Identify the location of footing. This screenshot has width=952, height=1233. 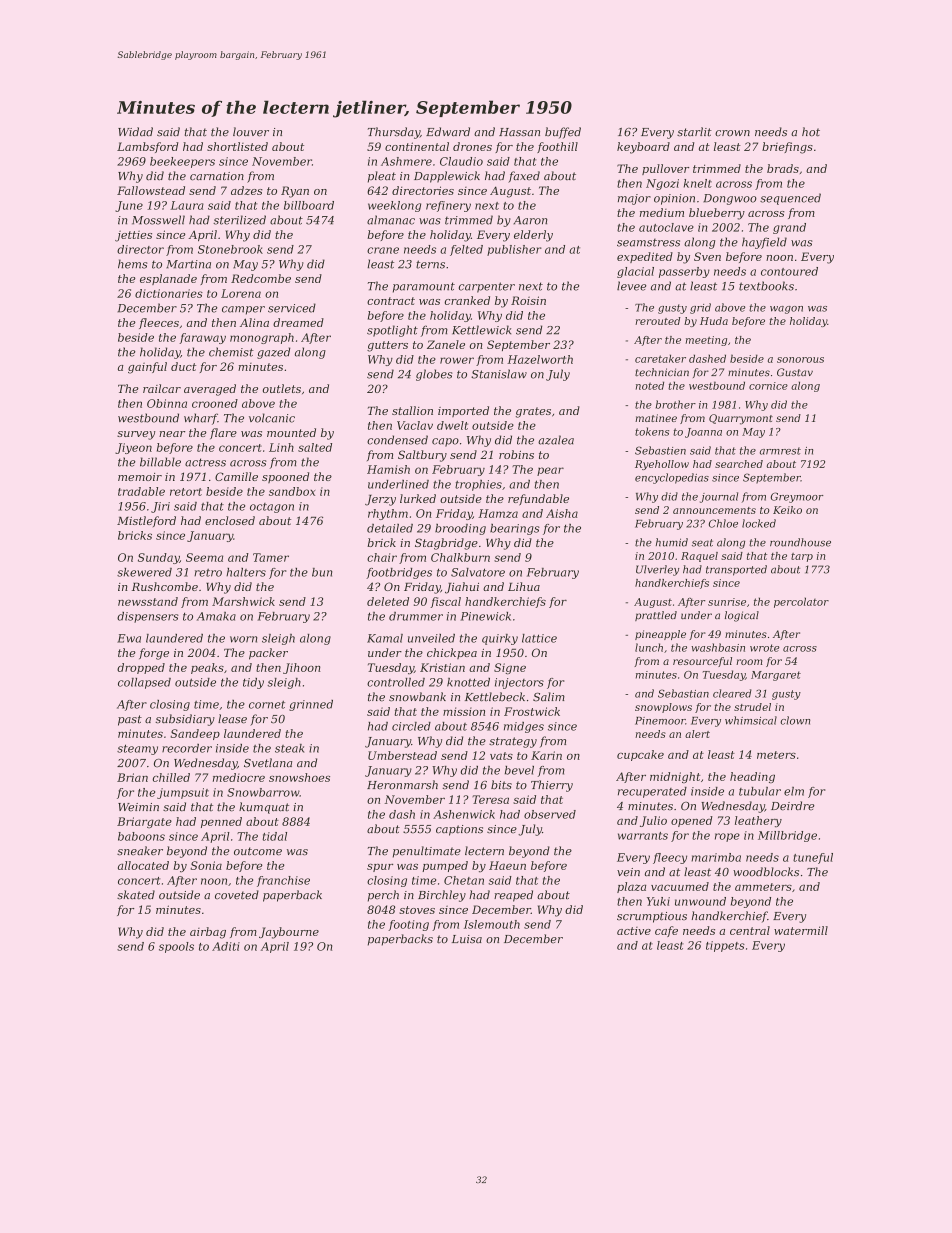
(408, 925).
